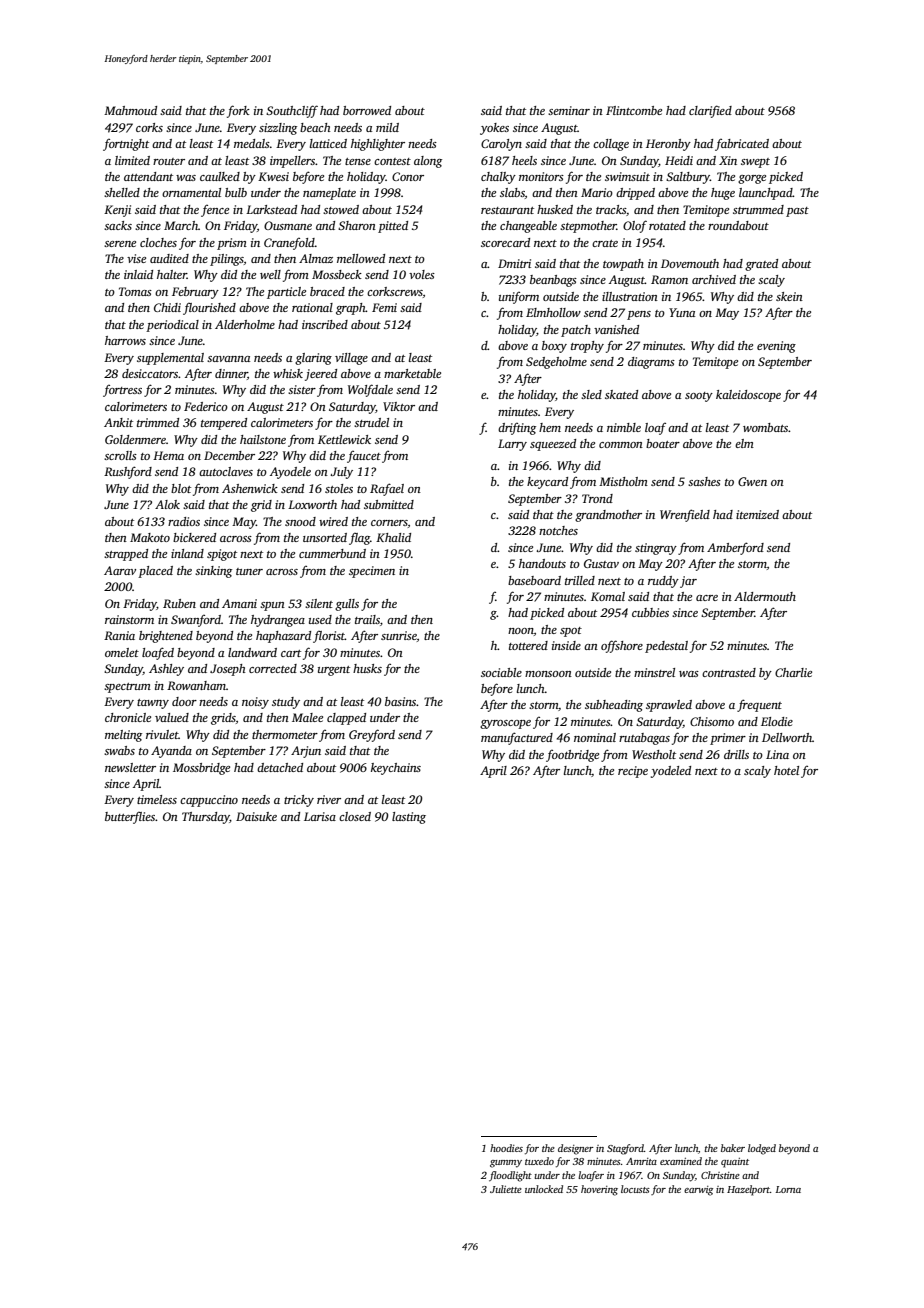 This screenshot has width=924, height=1308. I want to click on gyroscope, so click(505, 724).
